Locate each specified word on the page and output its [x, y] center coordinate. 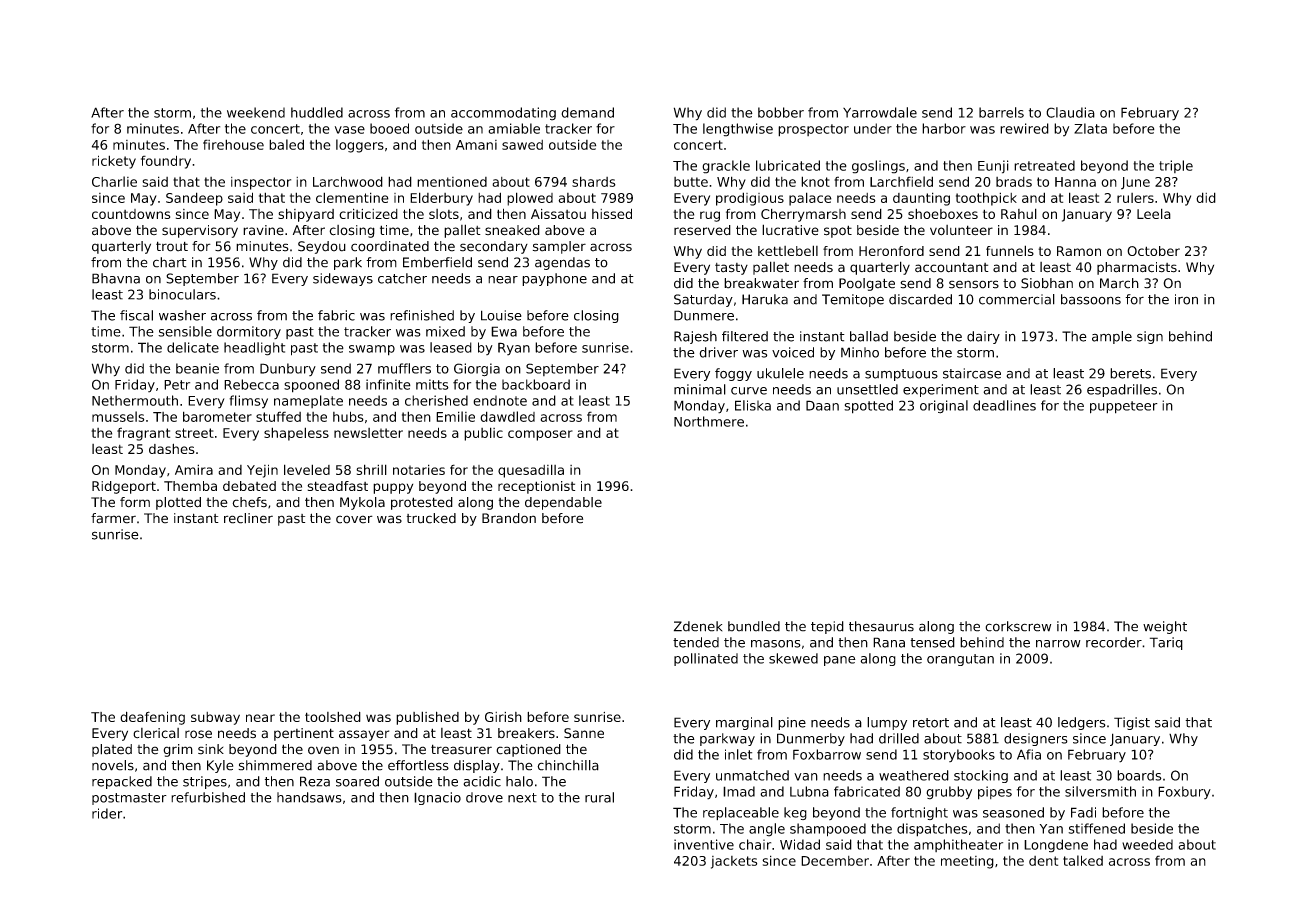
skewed [793, 658]
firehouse [233, 144]
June [1135, 183]
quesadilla [531, 471]
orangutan [960, 660]
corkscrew [1018, 626]
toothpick [986, 199]
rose [198, 734]
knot [815, 181]
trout [172, 246]
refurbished [208, 797]
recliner [248, 518]
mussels [118, 416]
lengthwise [738, 130]
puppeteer [1124, 407]
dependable [563, 503]
